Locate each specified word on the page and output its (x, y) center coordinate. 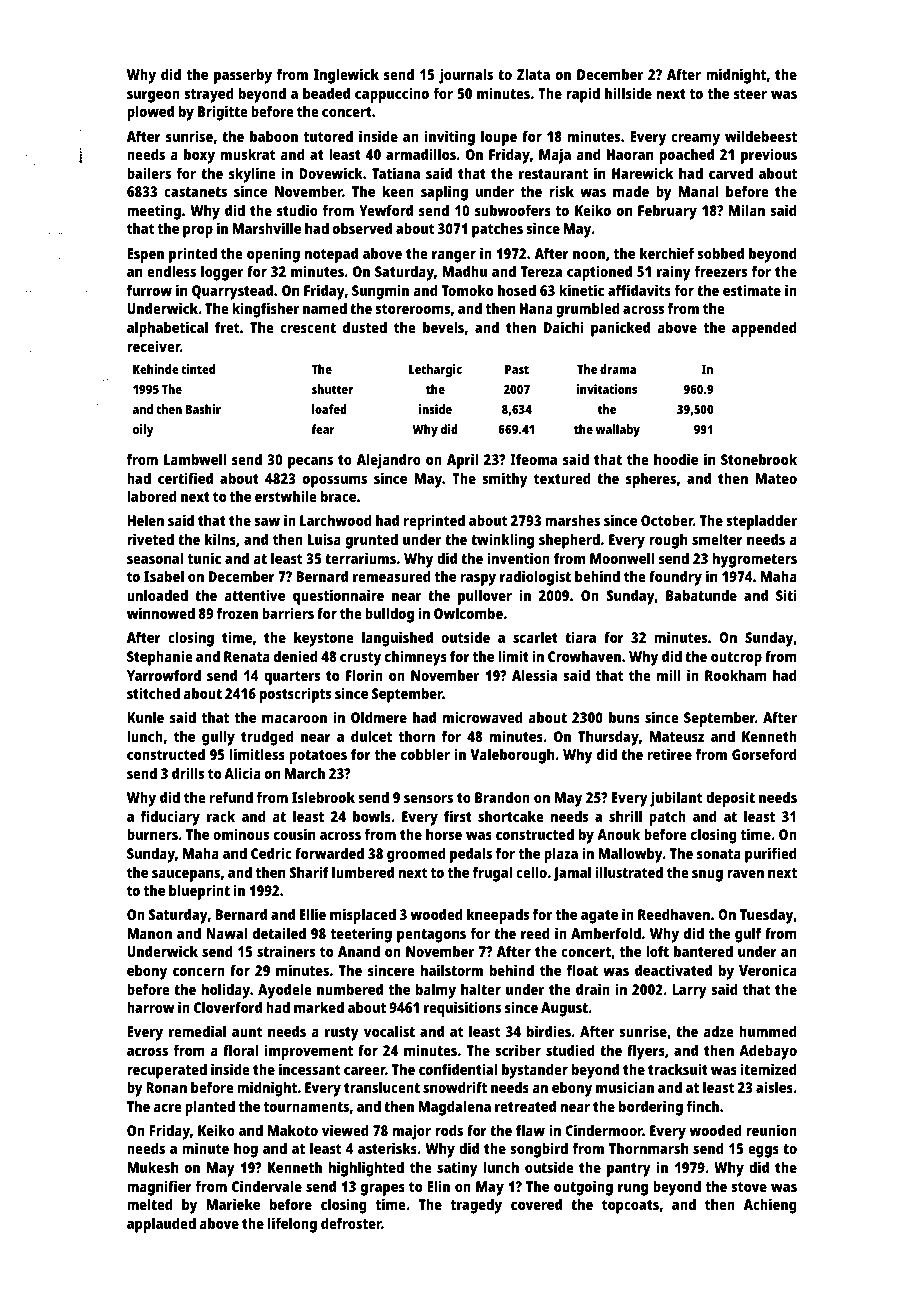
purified (771, 855)
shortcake (511, 816)
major (412, 1132)
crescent (308, 328)
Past (517, 369)
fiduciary (170, 818)
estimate (752, 290)
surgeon (153, 96)
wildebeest (761, 136)
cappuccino (392, 95)
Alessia (534, 675)
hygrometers (755, 560)
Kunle (145, 717)
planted (210, 1108)
